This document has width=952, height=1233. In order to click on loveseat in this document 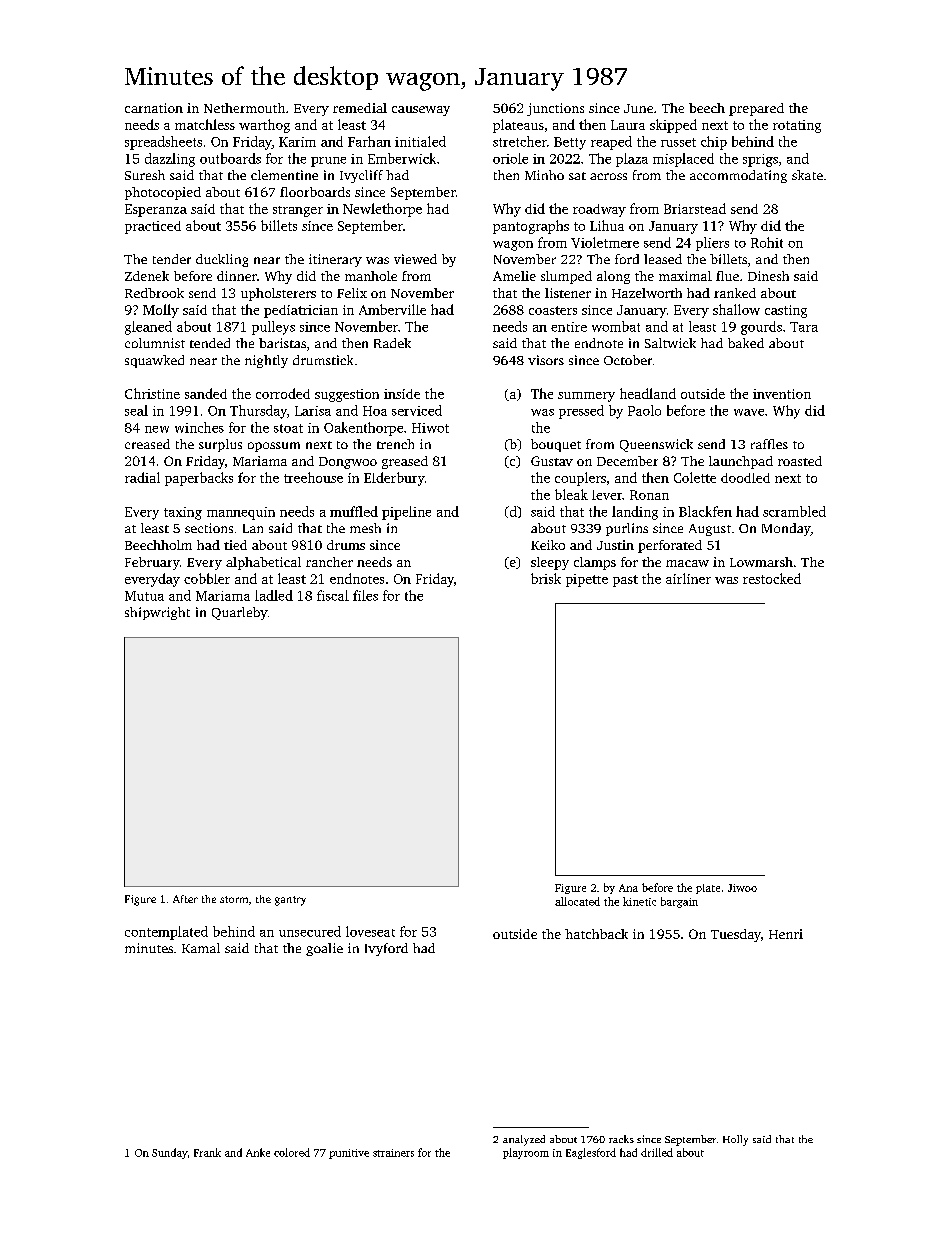, I will do `click(370, 931)`.
